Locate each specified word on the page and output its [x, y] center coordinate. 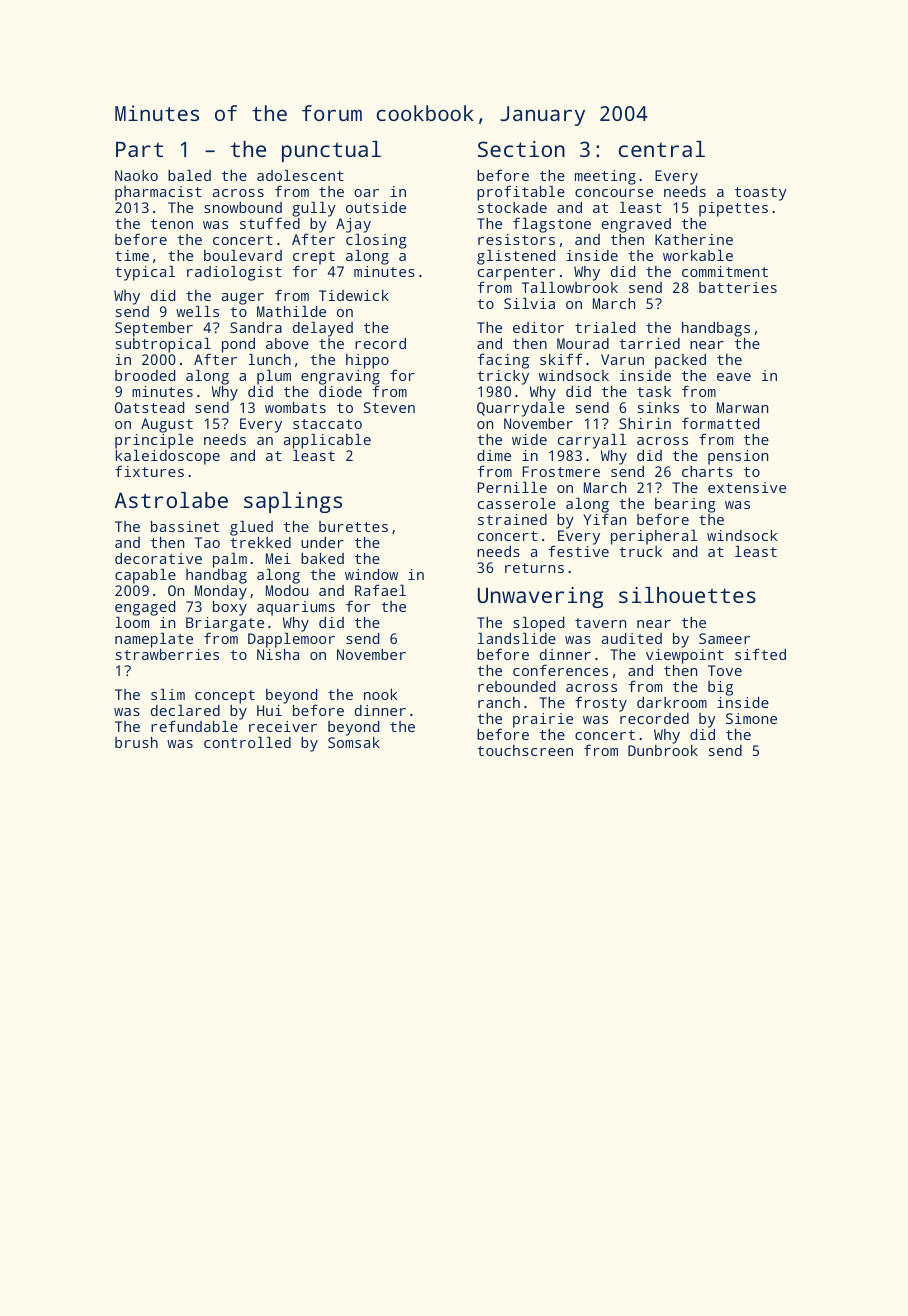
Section [521, 149]
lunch [269, 359]
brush [136, 742]
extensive [747, 487]
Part [139, 149]
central [662, 149]
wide [529, 439]
